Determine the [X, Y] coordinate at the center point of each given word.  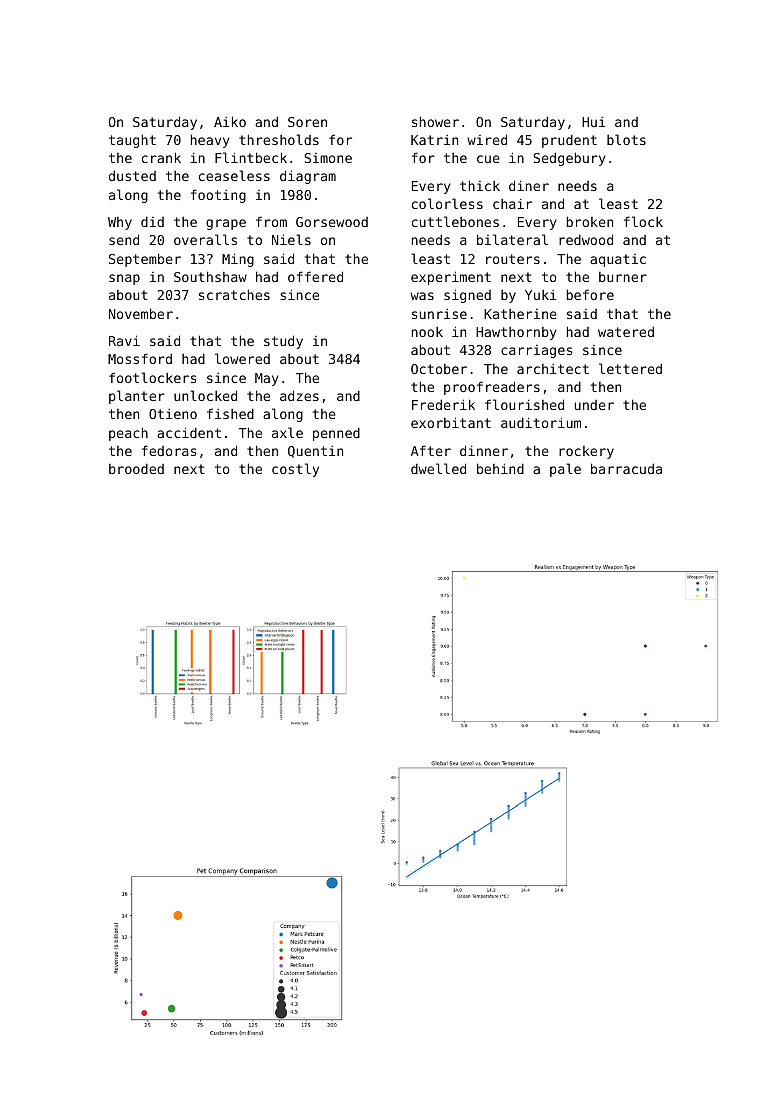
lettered [630, 368]
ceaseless [234, 175]
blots [626, 139]
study [283, 342]
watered [626, 331]
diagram [308, 177]
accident [189, 432]
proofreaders [492, 388]
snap [124, 279]
